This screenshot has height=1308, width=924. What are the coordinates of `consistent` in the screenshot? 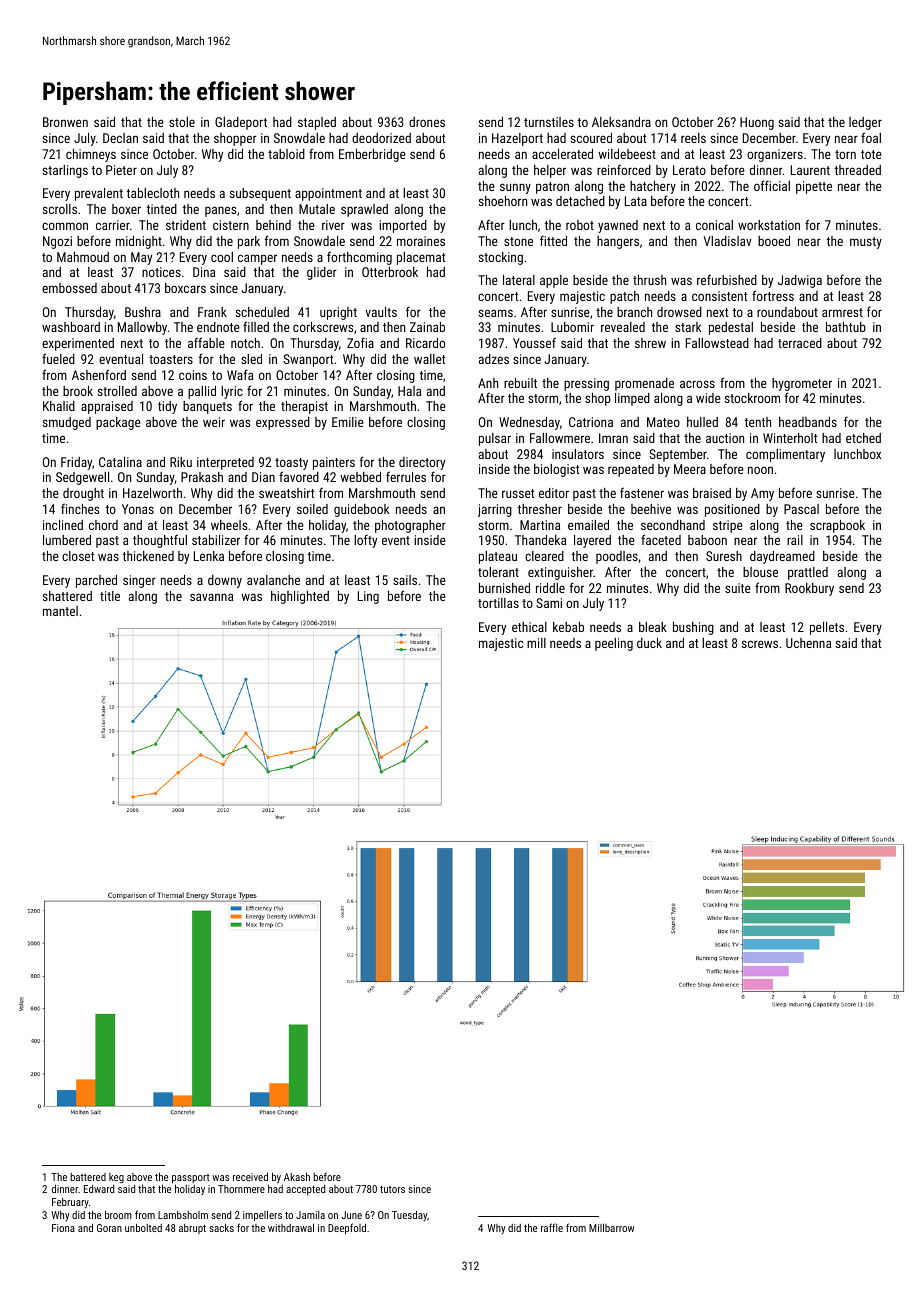 It's located at (719, 296).
